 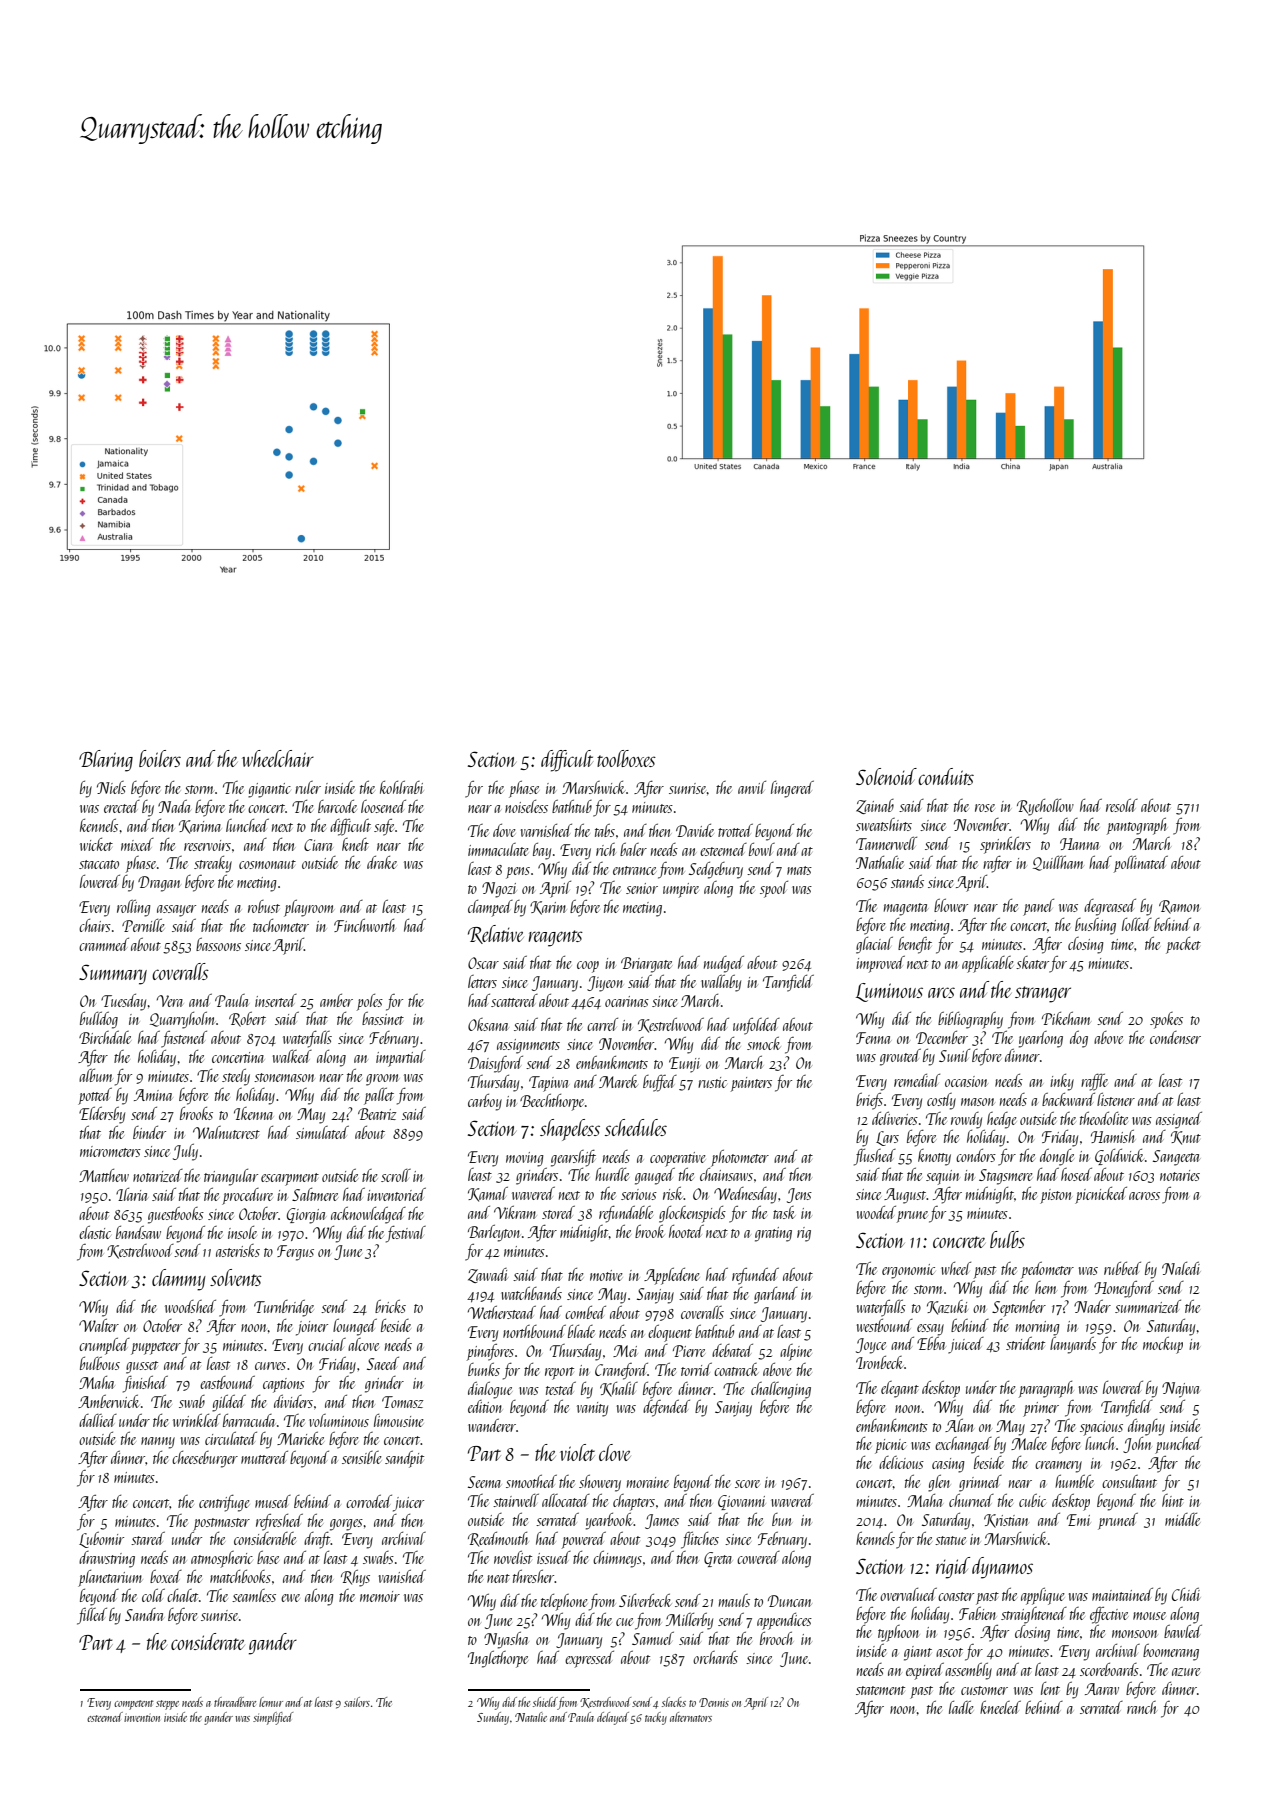 I want to click on knelt, so click(x=355, y=844).
